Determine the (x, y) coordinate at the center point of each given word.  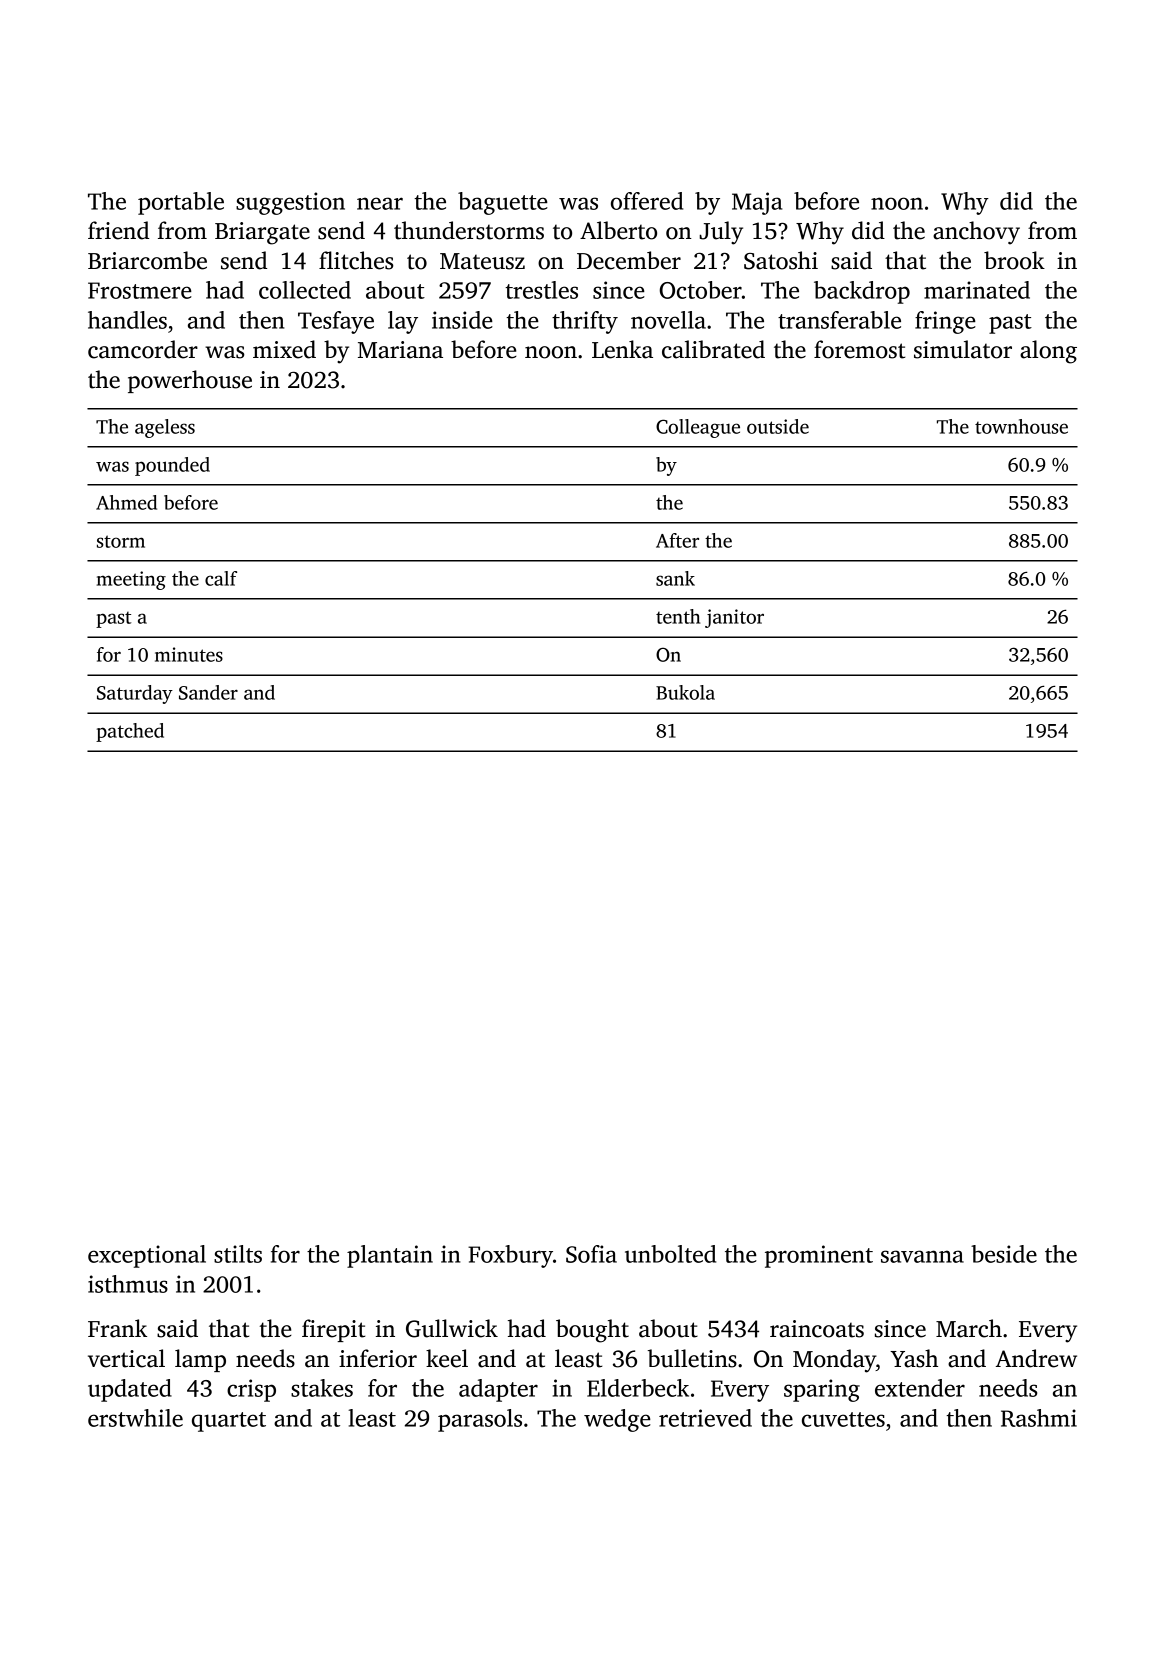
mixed (284, 349)
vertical (126, 1358)
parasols (480, 1420)
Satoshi (781, 260)
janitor (734, 618)
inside (462, 320)
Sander (208, 692)
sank (675, 578)
